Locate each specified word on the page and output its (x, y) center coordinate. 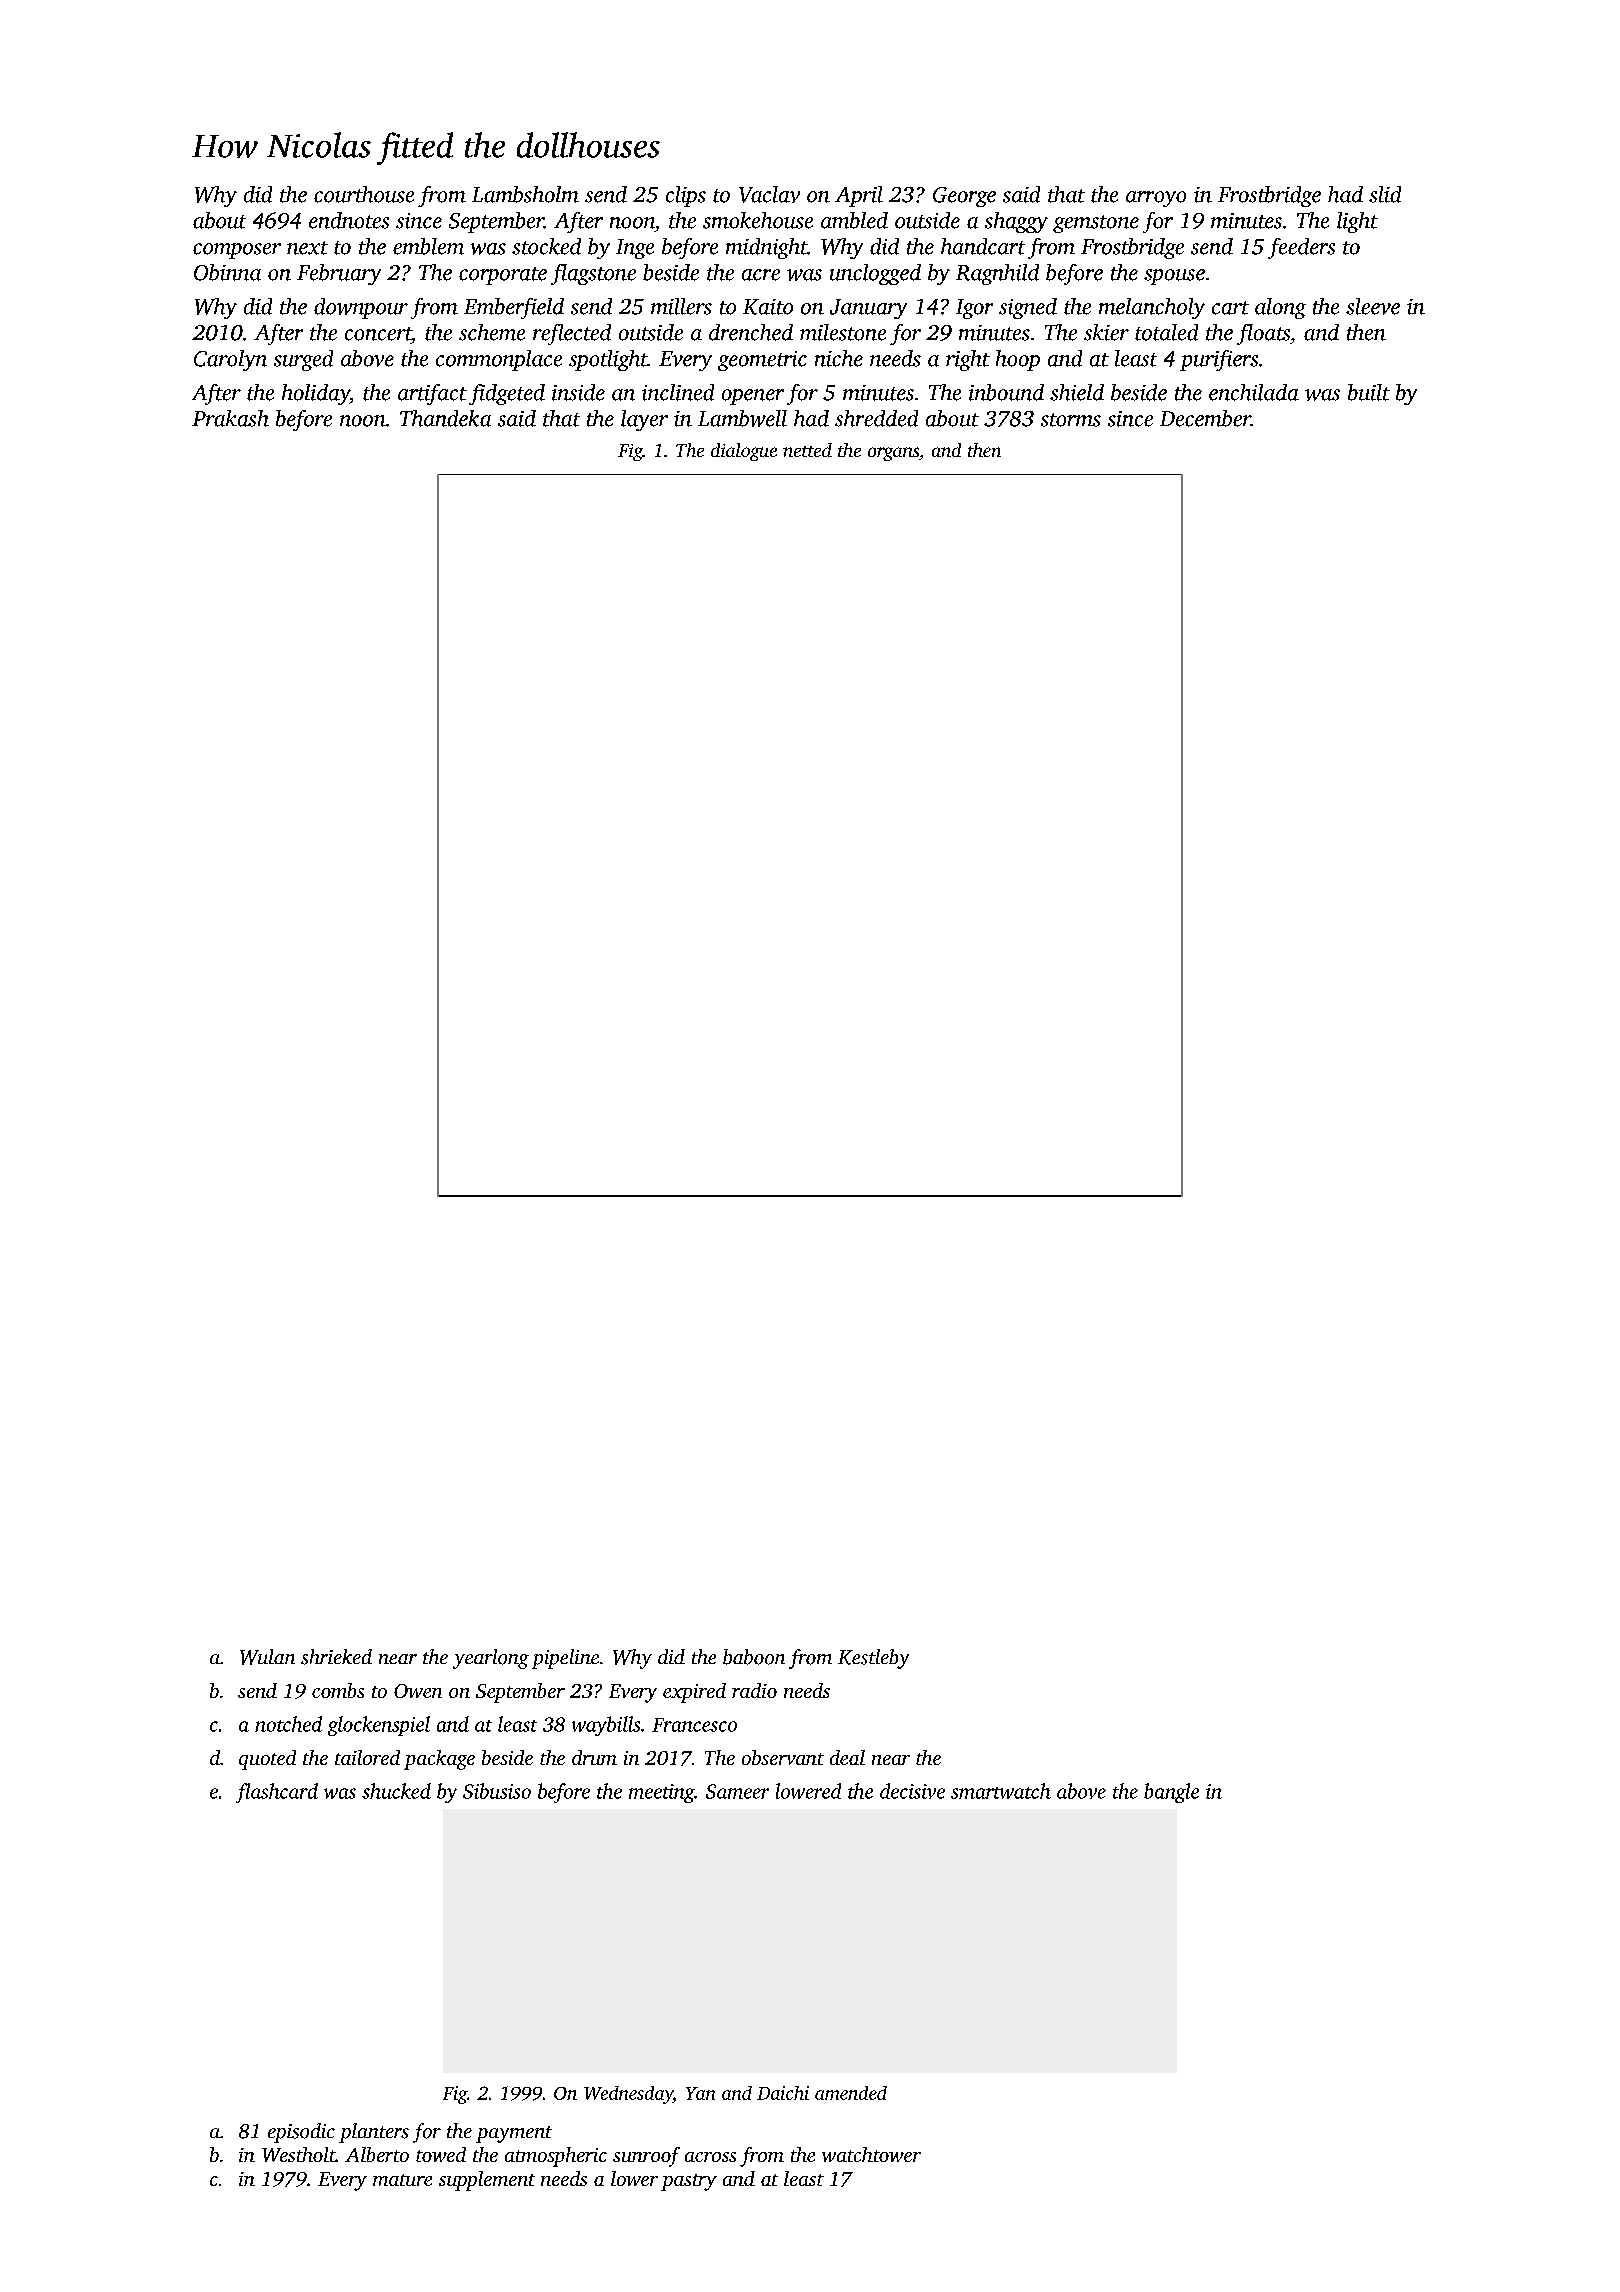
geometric (762, 361)
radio (754, 1690)
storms (1071, 420)
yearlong (491, 1659)
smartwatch (1001, 1791)
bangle (1171, 1793)
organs (893, 454)
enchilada (1254, 392)
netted (807, 450)
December (1205, 418)
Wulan (267, 1657)
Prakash (230, 418)
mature (402, 2180)
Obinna (227, 272)
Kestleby (873, 1659)
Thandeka (445, 418)
